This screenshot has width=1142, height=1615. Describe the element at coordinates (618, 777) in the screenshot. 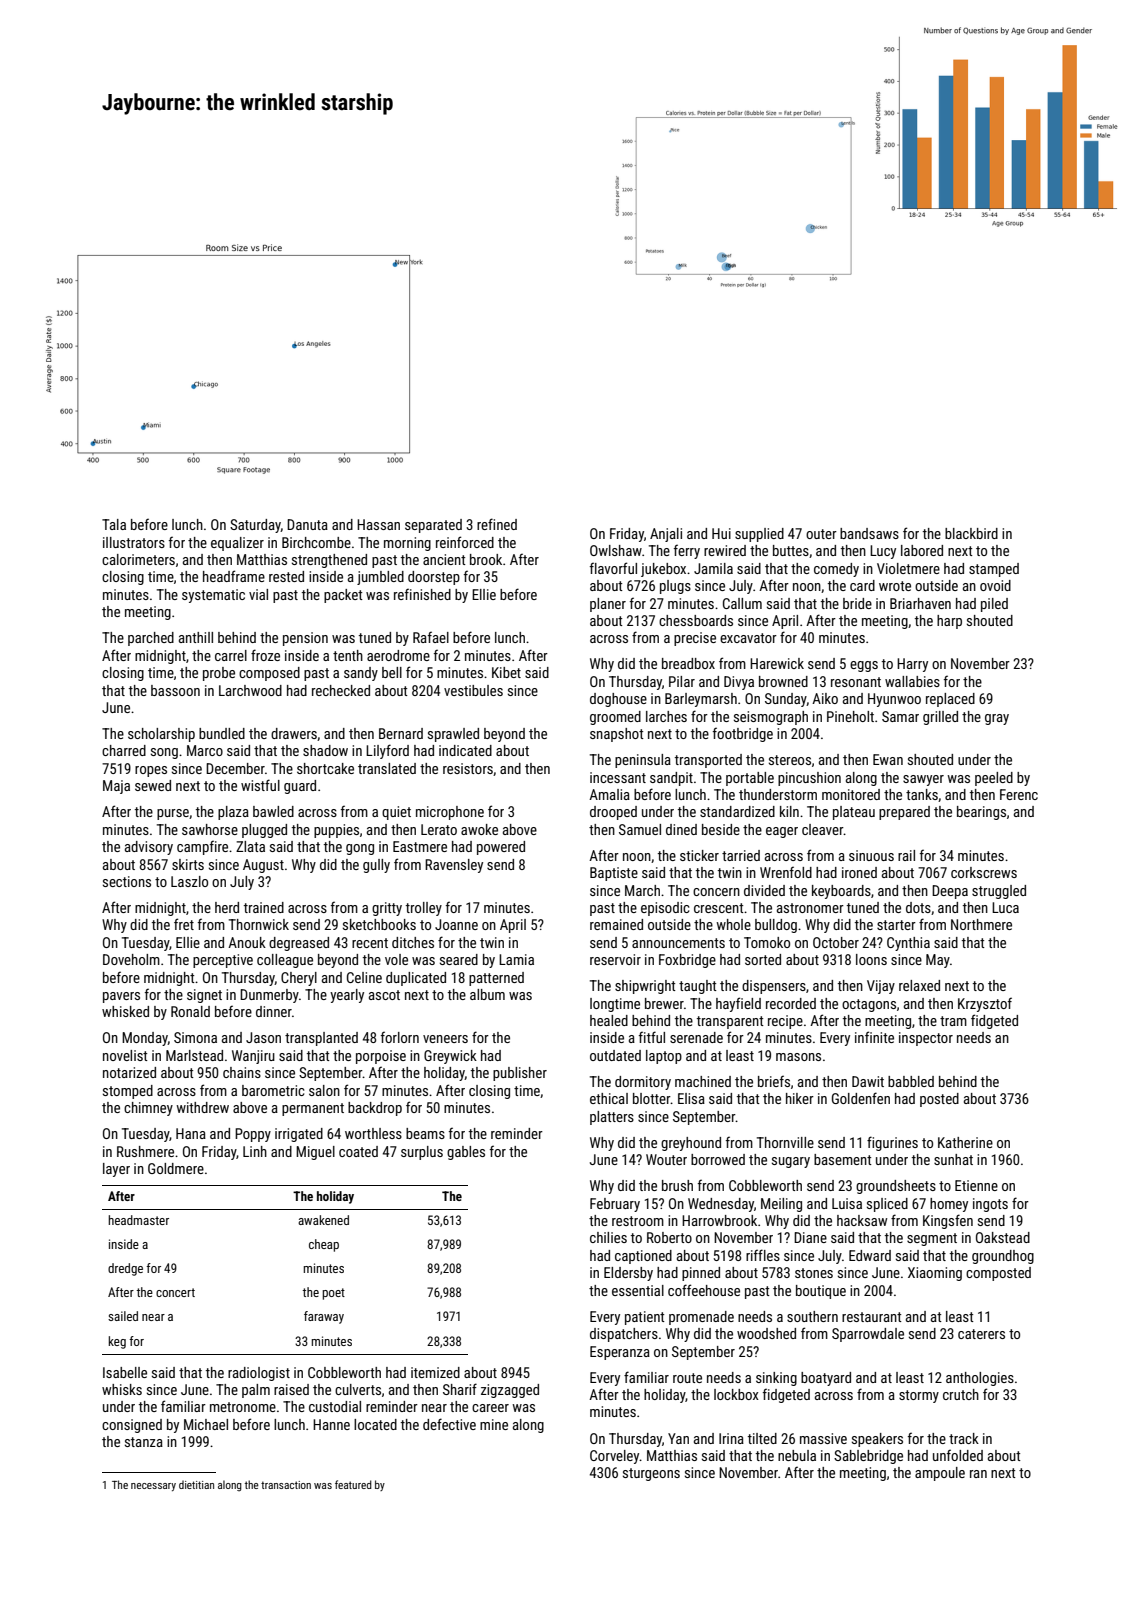

I see `incessant` at that location.
